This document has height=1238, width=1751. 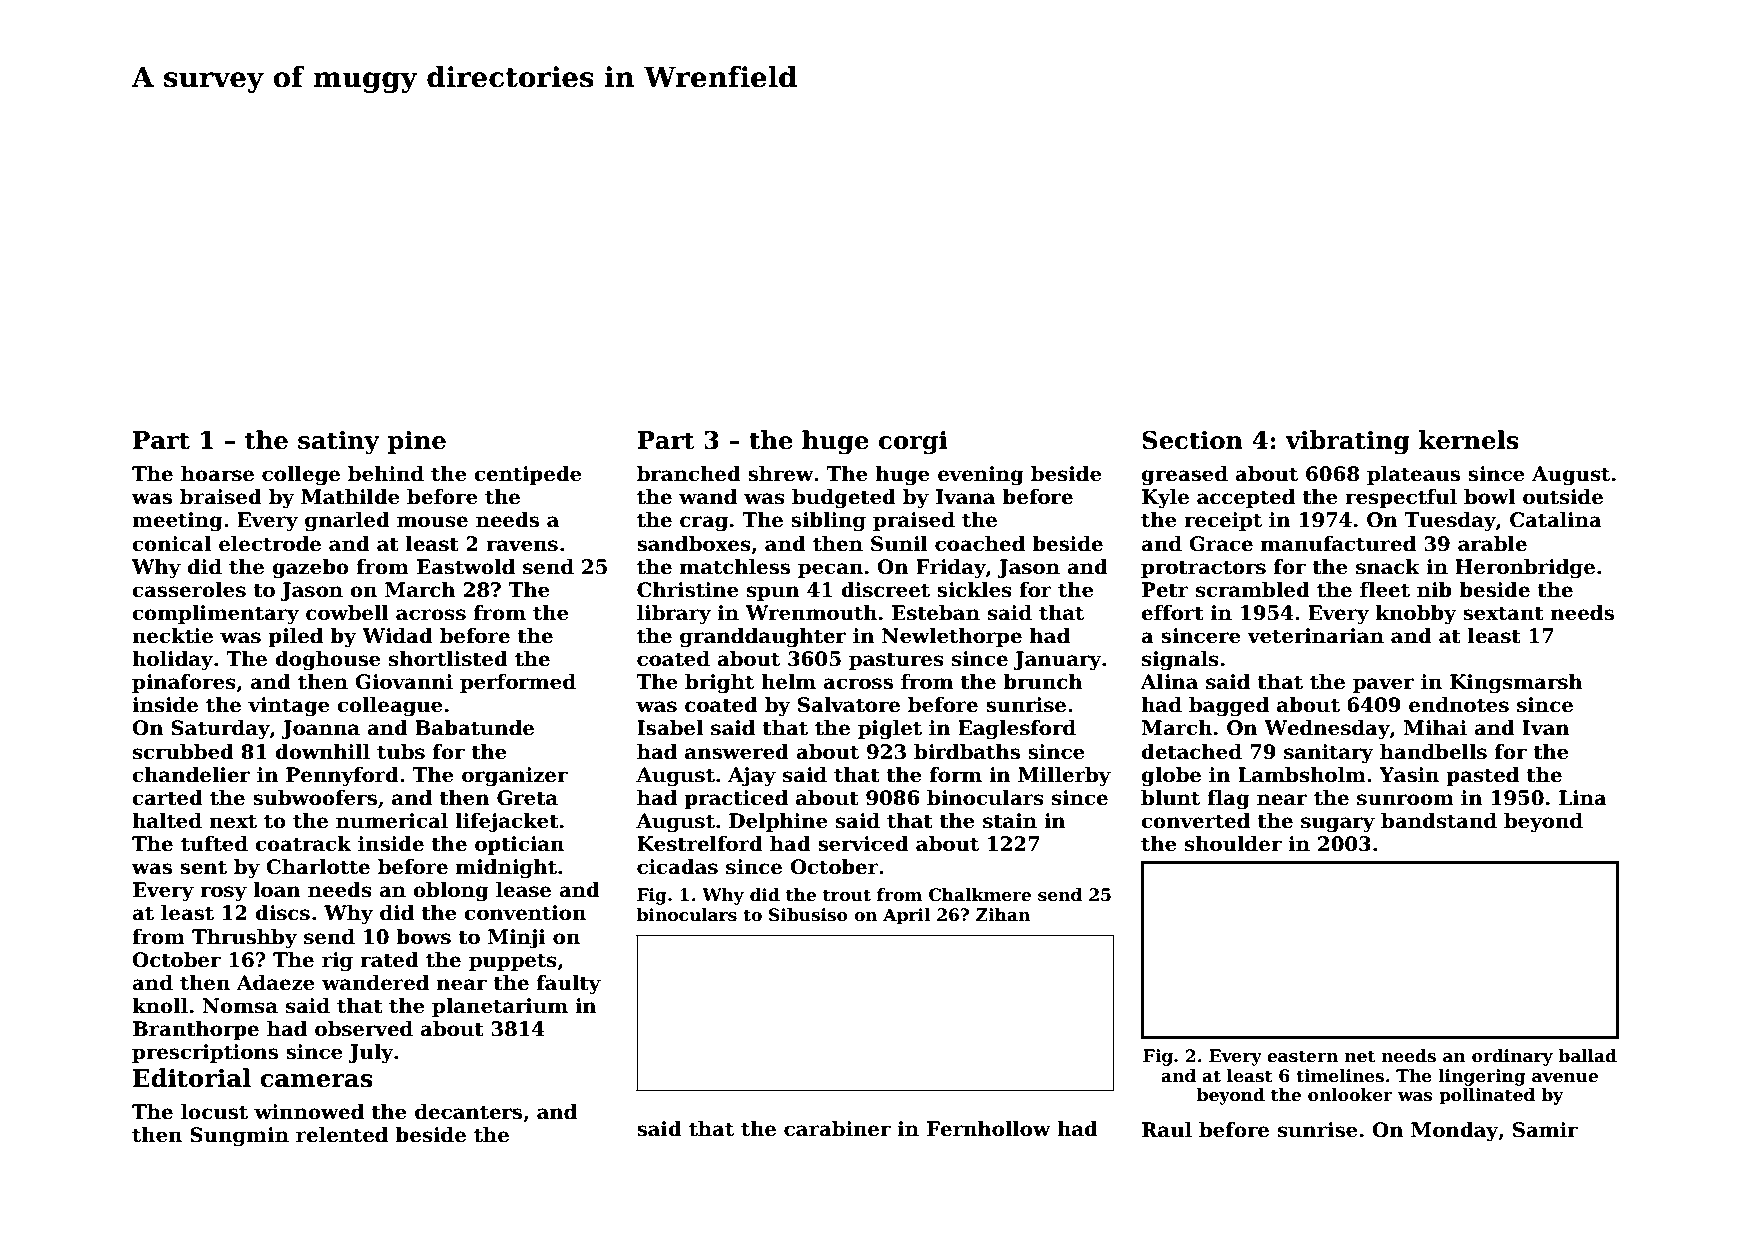 What do you see at coordinates (1450, 522) in the document?
I see `Tuesday` at bounding box center [1450, 522].
